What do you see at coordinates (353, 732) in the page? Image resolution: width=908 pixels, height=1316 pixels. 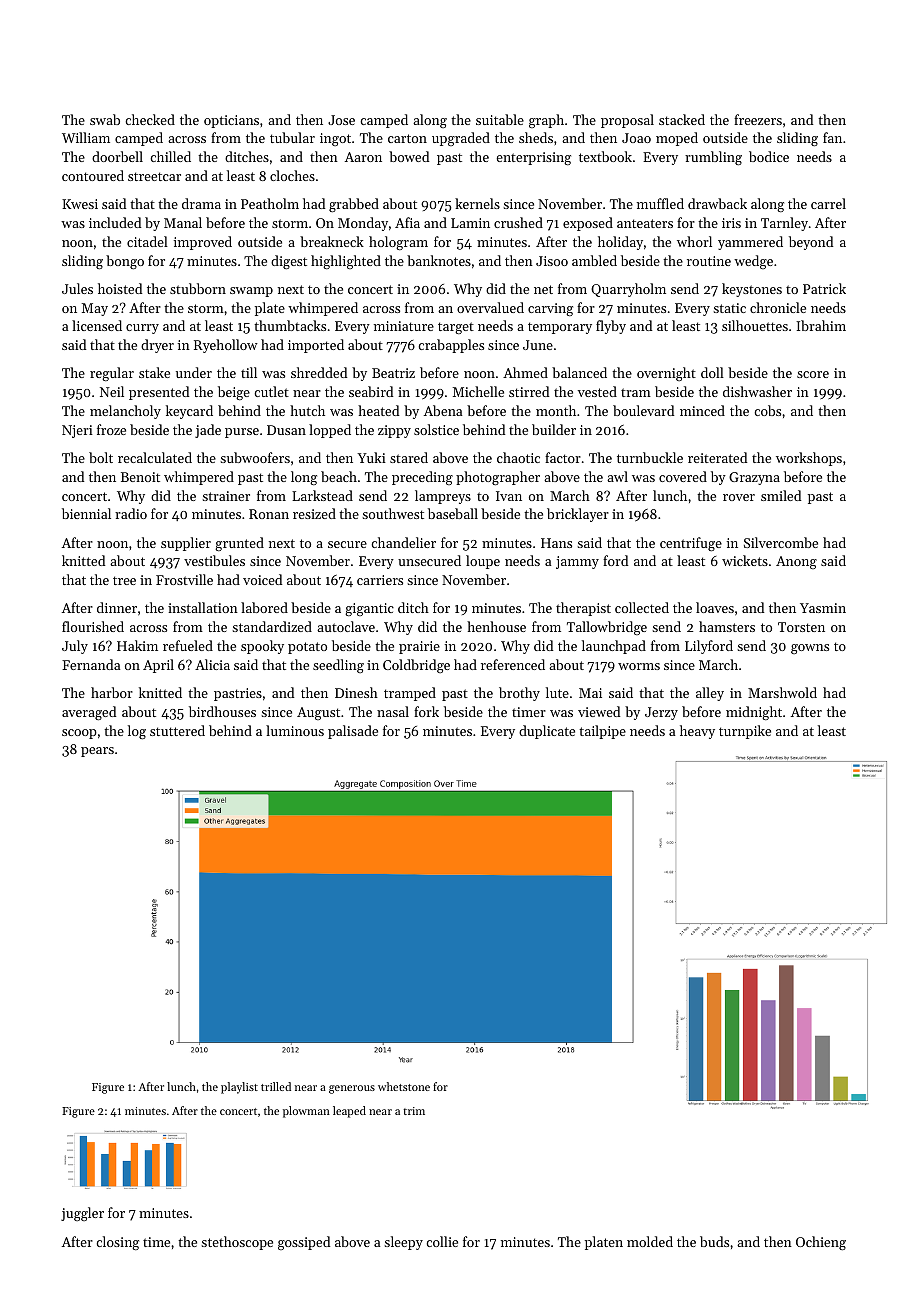 I see `palisade` at bounding box center [353, 732].
